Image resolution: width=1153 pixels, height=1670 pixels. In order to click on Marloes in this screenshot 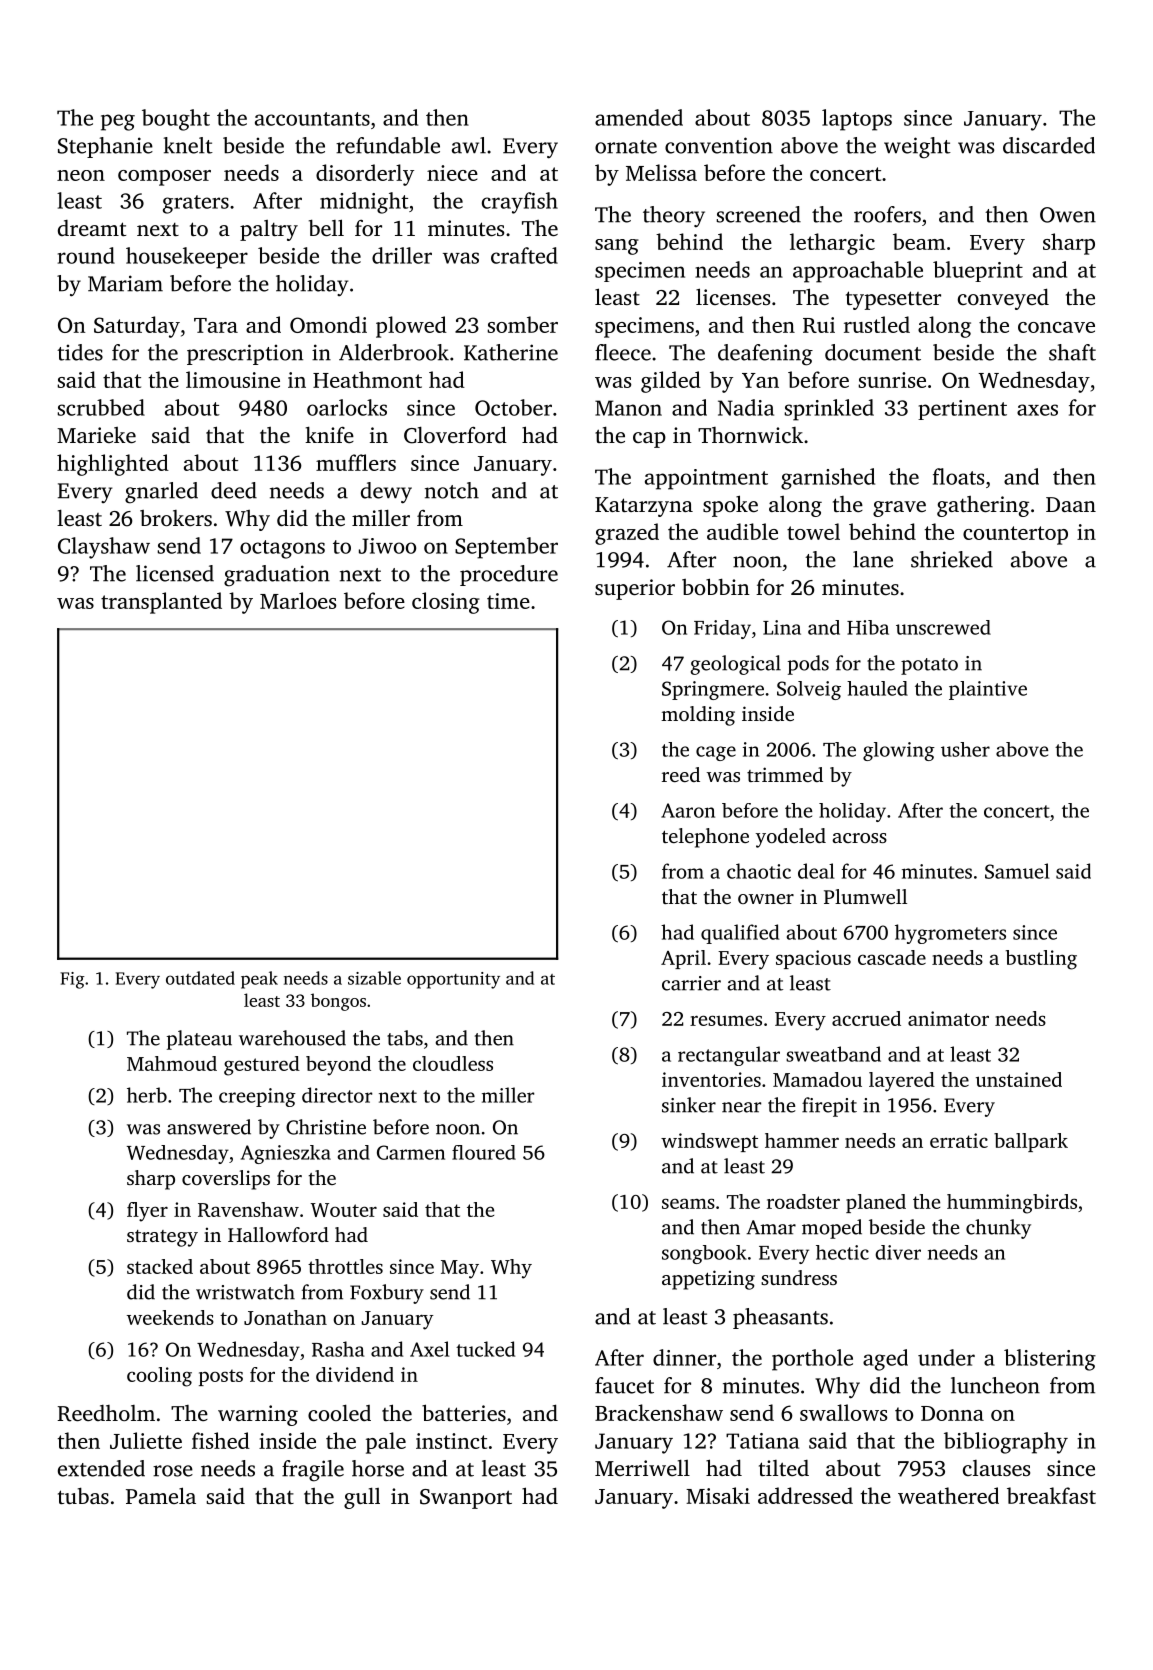, I will do `click(298, 600)`.
